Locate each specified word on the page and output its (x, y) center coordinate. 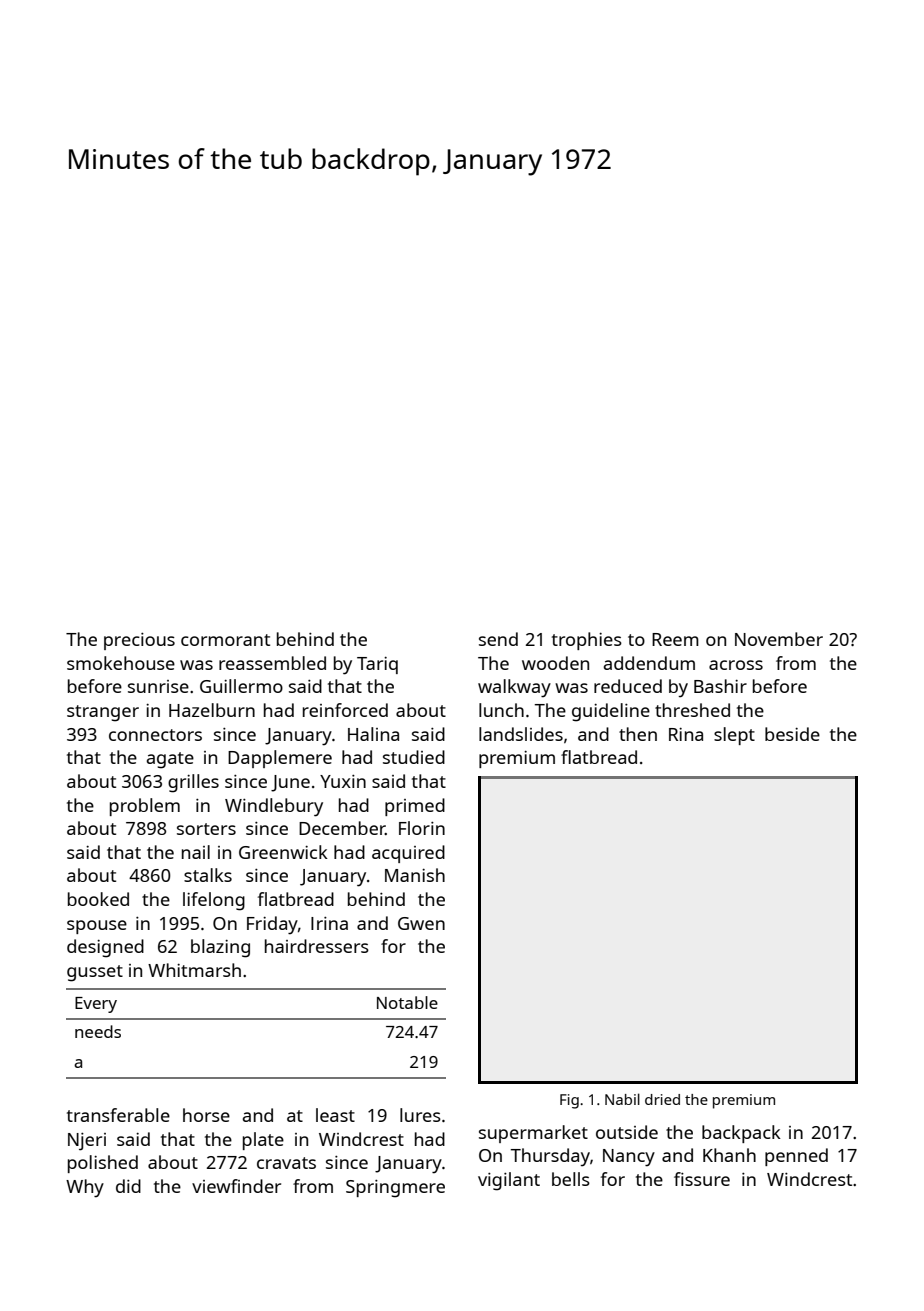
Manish (415, 875)
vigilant (509, 1181)
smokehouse (121, 663)
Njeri (87, 1142)
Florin (422, 828)
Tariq (377, 665)
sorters (206, 829)
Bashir (720, 686)
